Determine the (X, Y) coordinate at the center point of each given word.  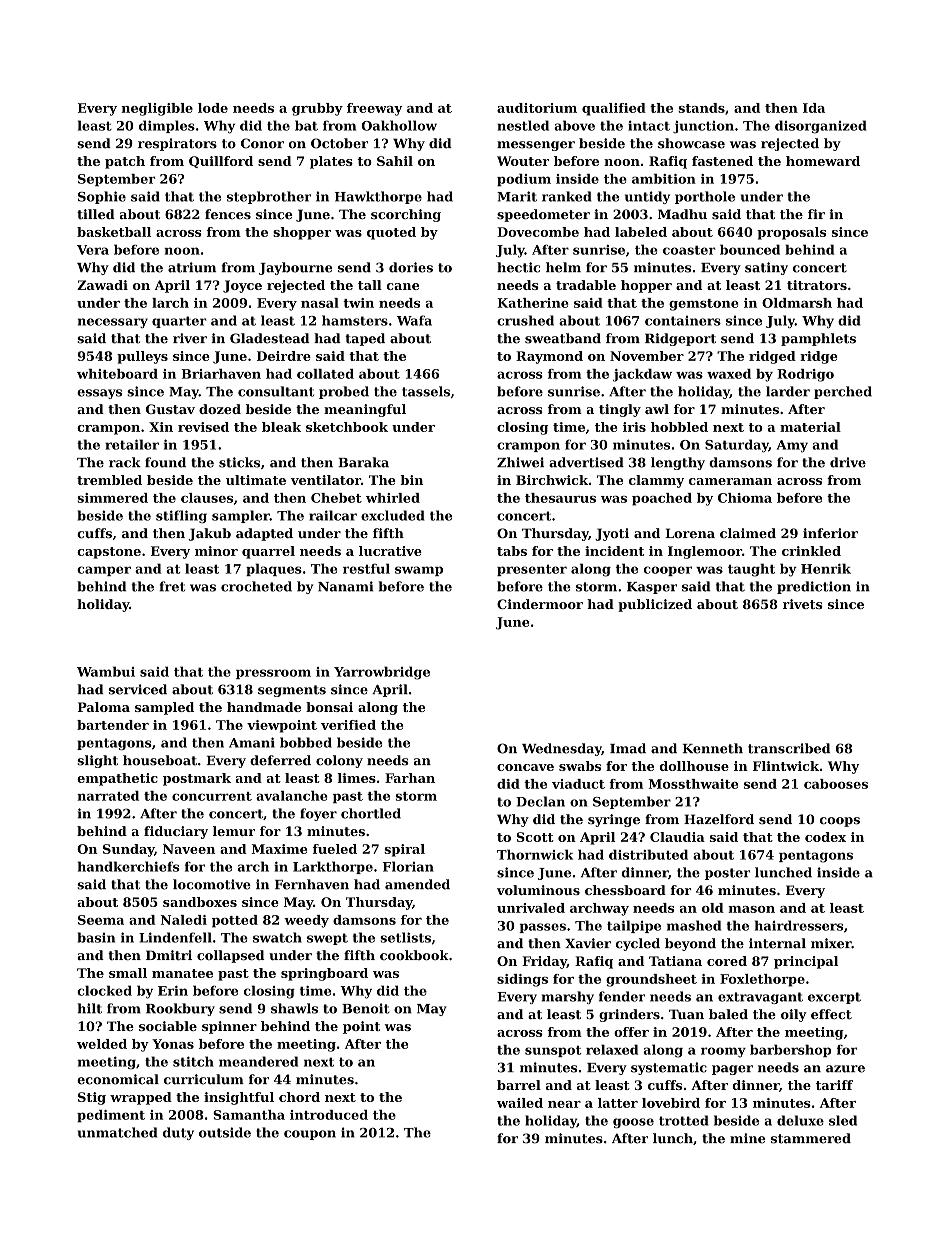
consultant (276, 391)
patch (125, 162)
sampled (164, 708)
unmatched (117, 1132)
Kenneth (713, 748)
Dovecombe (538, 232)
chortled (371, 813)
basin (96, 937)
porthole (705, 197)
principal (806, 962)
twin (358, 303)
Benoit (366, 1008)
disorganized (821, 127)
